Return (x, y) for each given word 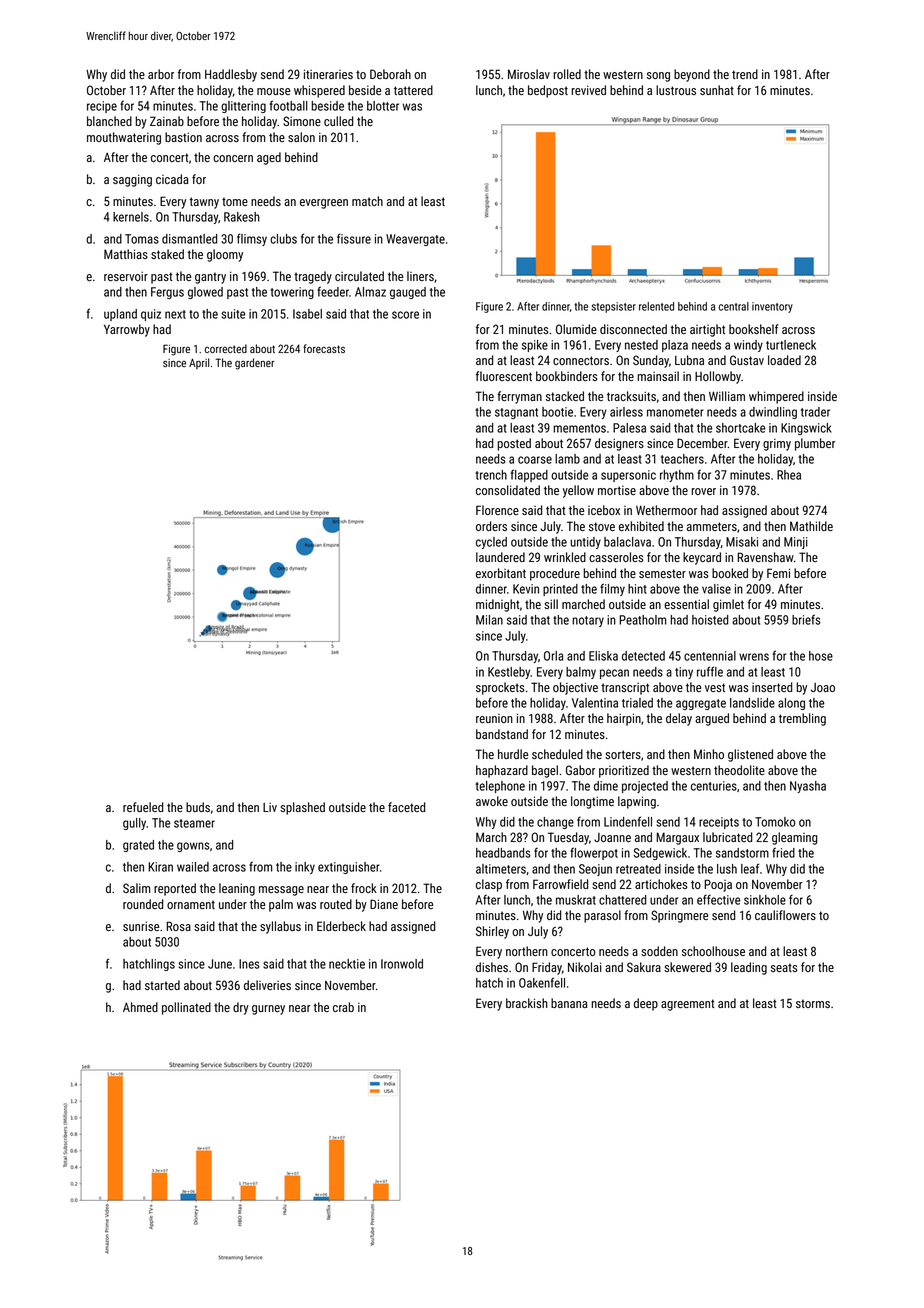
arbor (161, 74)
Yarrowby (127, 330)
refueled (143, 807)
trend (745, 74)
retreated (638, 869)
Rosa (178, 926)
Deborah (390, 74)
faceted (406, 807)
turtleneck (791, 345)
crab (343, 1007)
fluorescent (504, 376)
